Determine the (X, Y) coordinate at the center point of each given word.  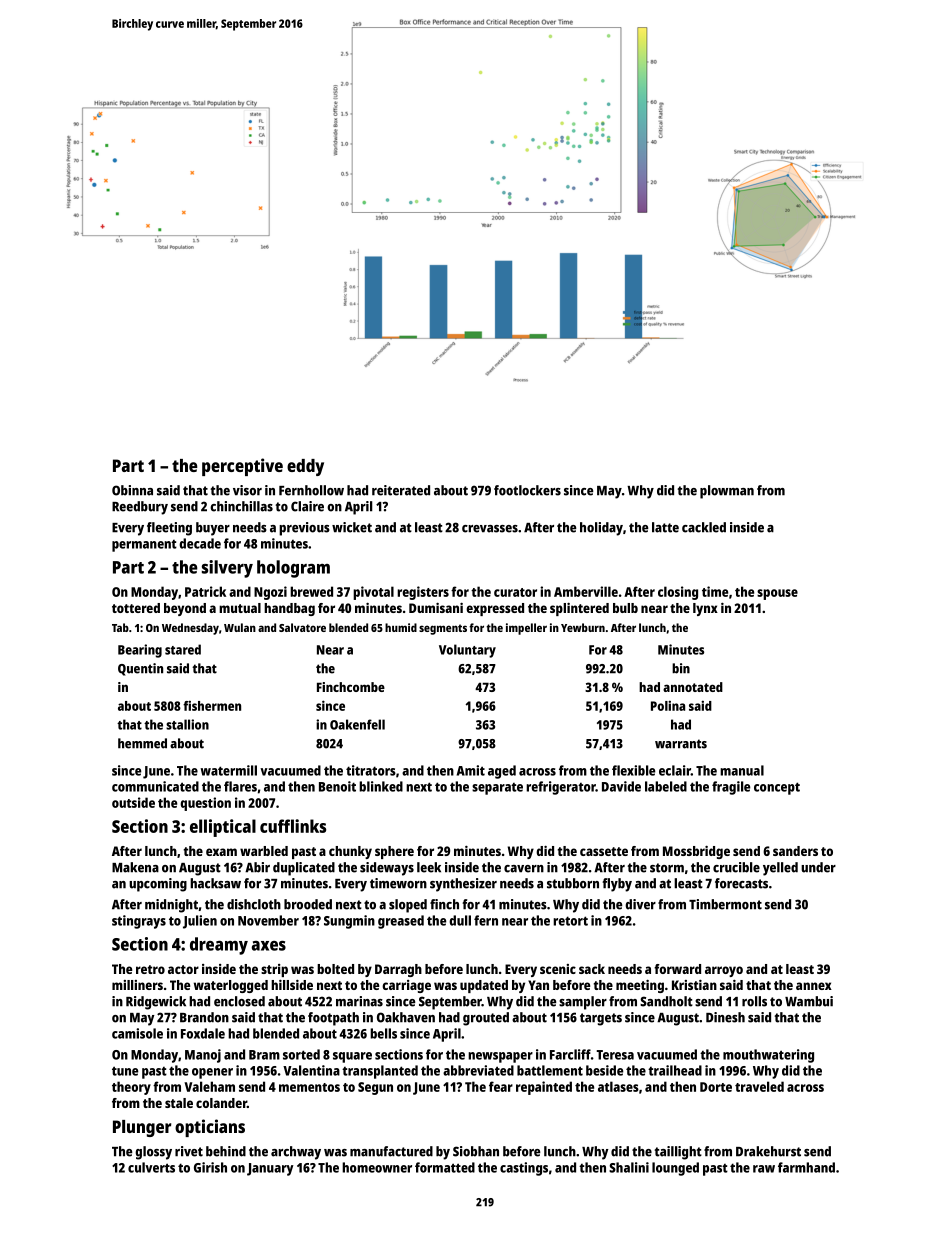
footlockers (527, 490)
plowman (727, 492)
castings (524, 1169)
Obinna (132, 490)
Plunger (142, 1128)
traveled (759, 1086)
